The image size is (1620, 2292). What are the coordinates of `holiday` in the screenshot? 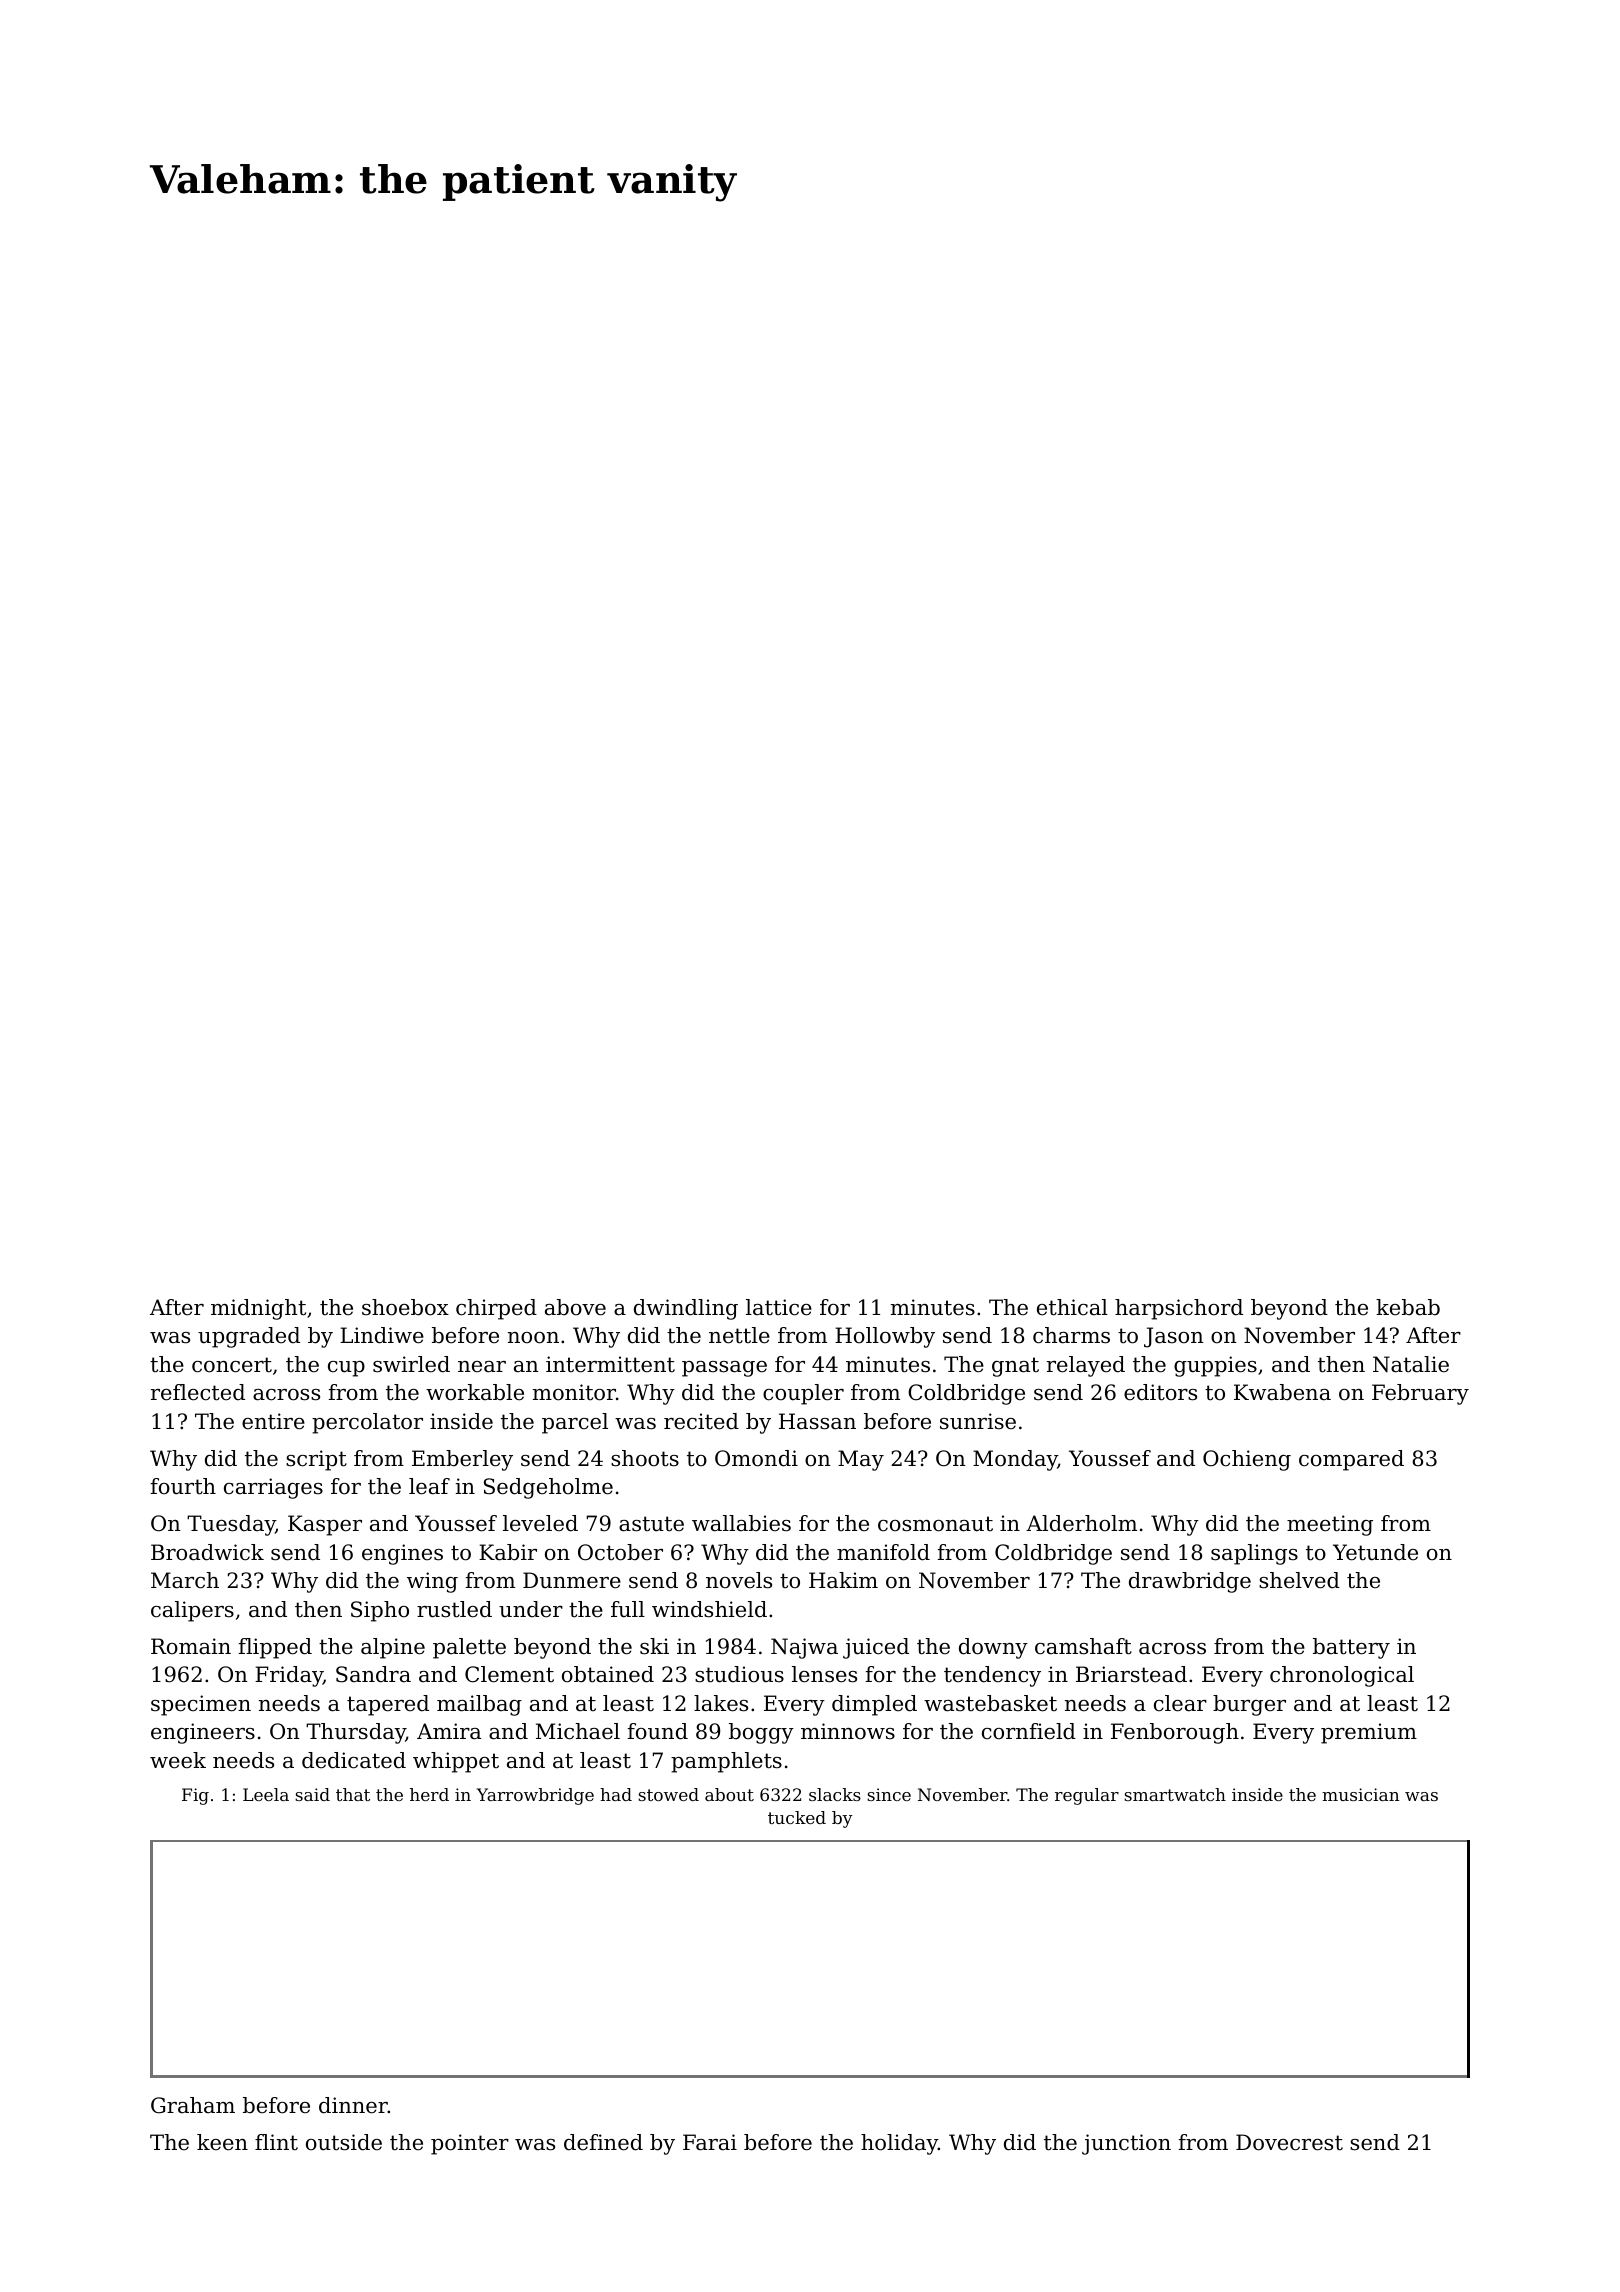 It's located at (899, 2144).
